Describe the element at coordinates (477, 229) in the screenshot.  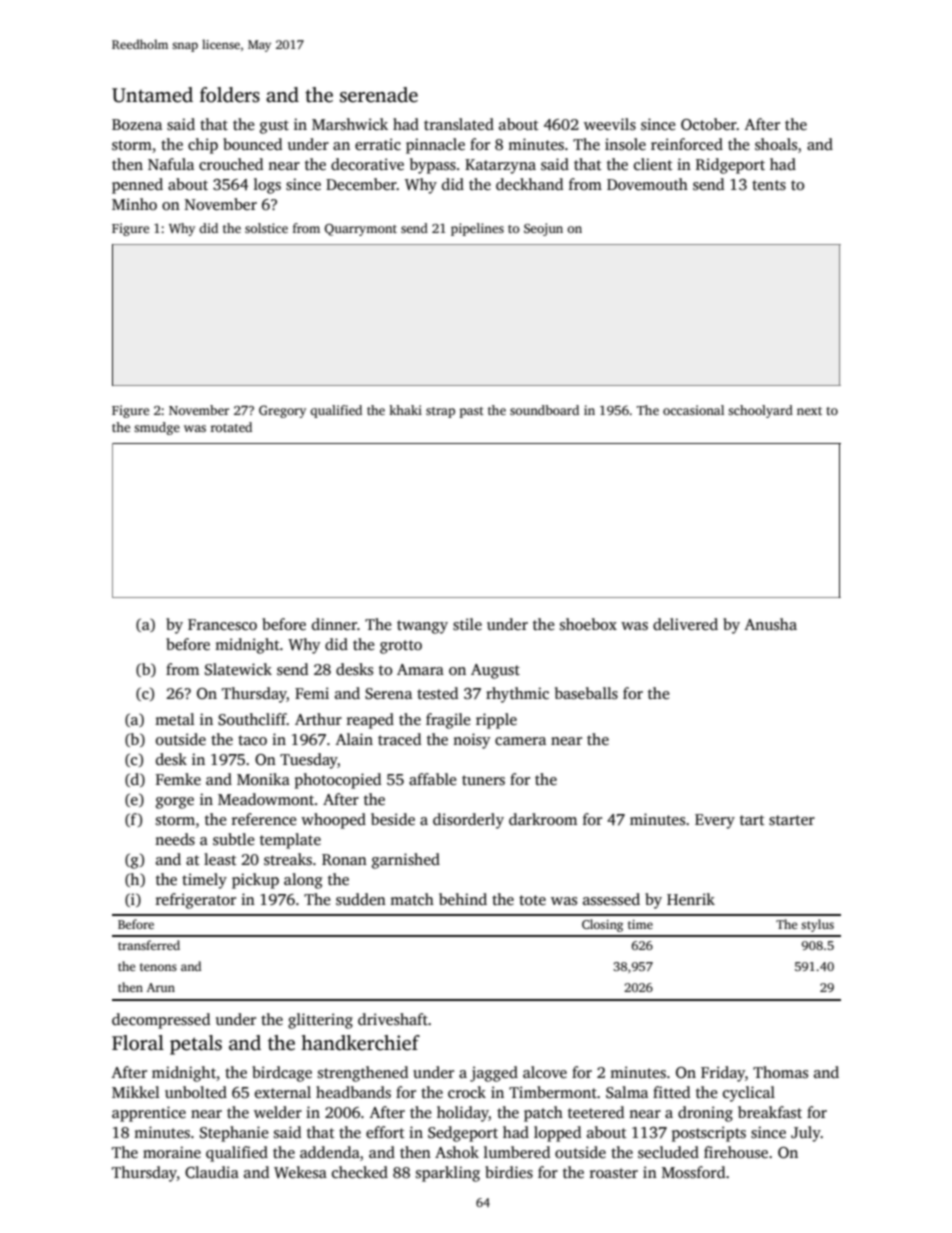
I see `pipelines` at that location.
